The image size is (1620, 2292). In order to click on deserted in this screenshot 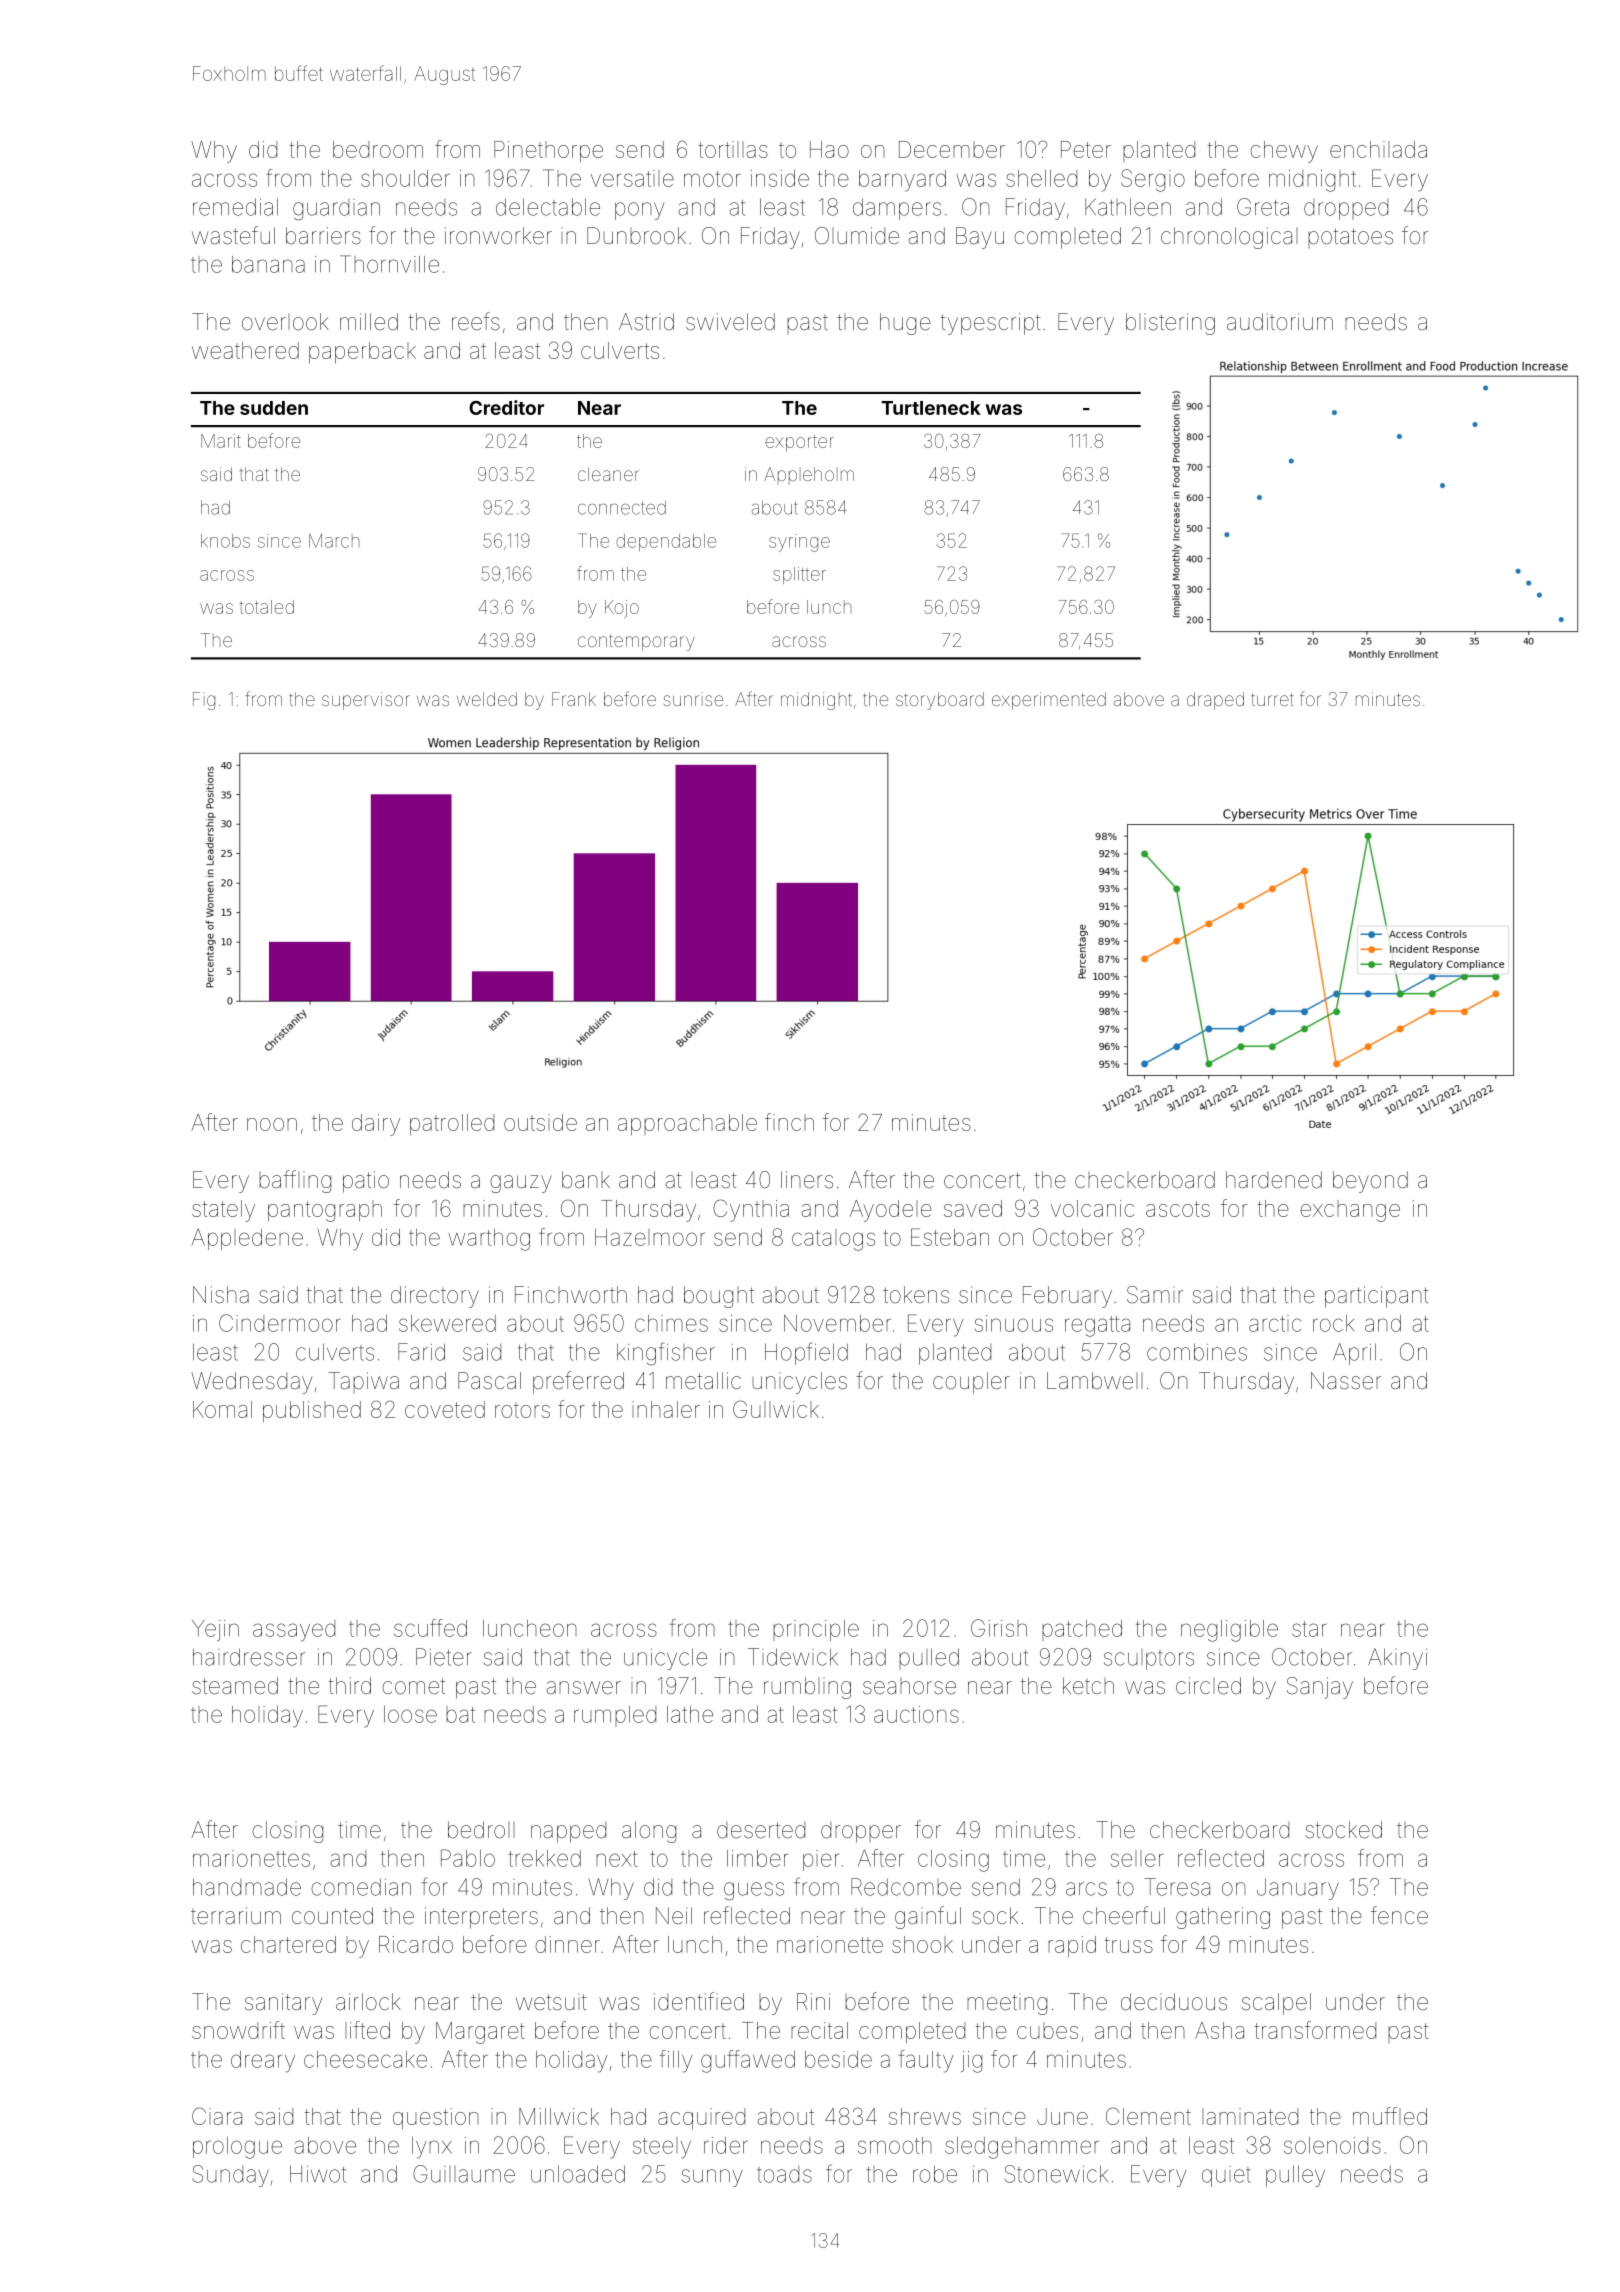, I will do `click(761, 1830)`.
